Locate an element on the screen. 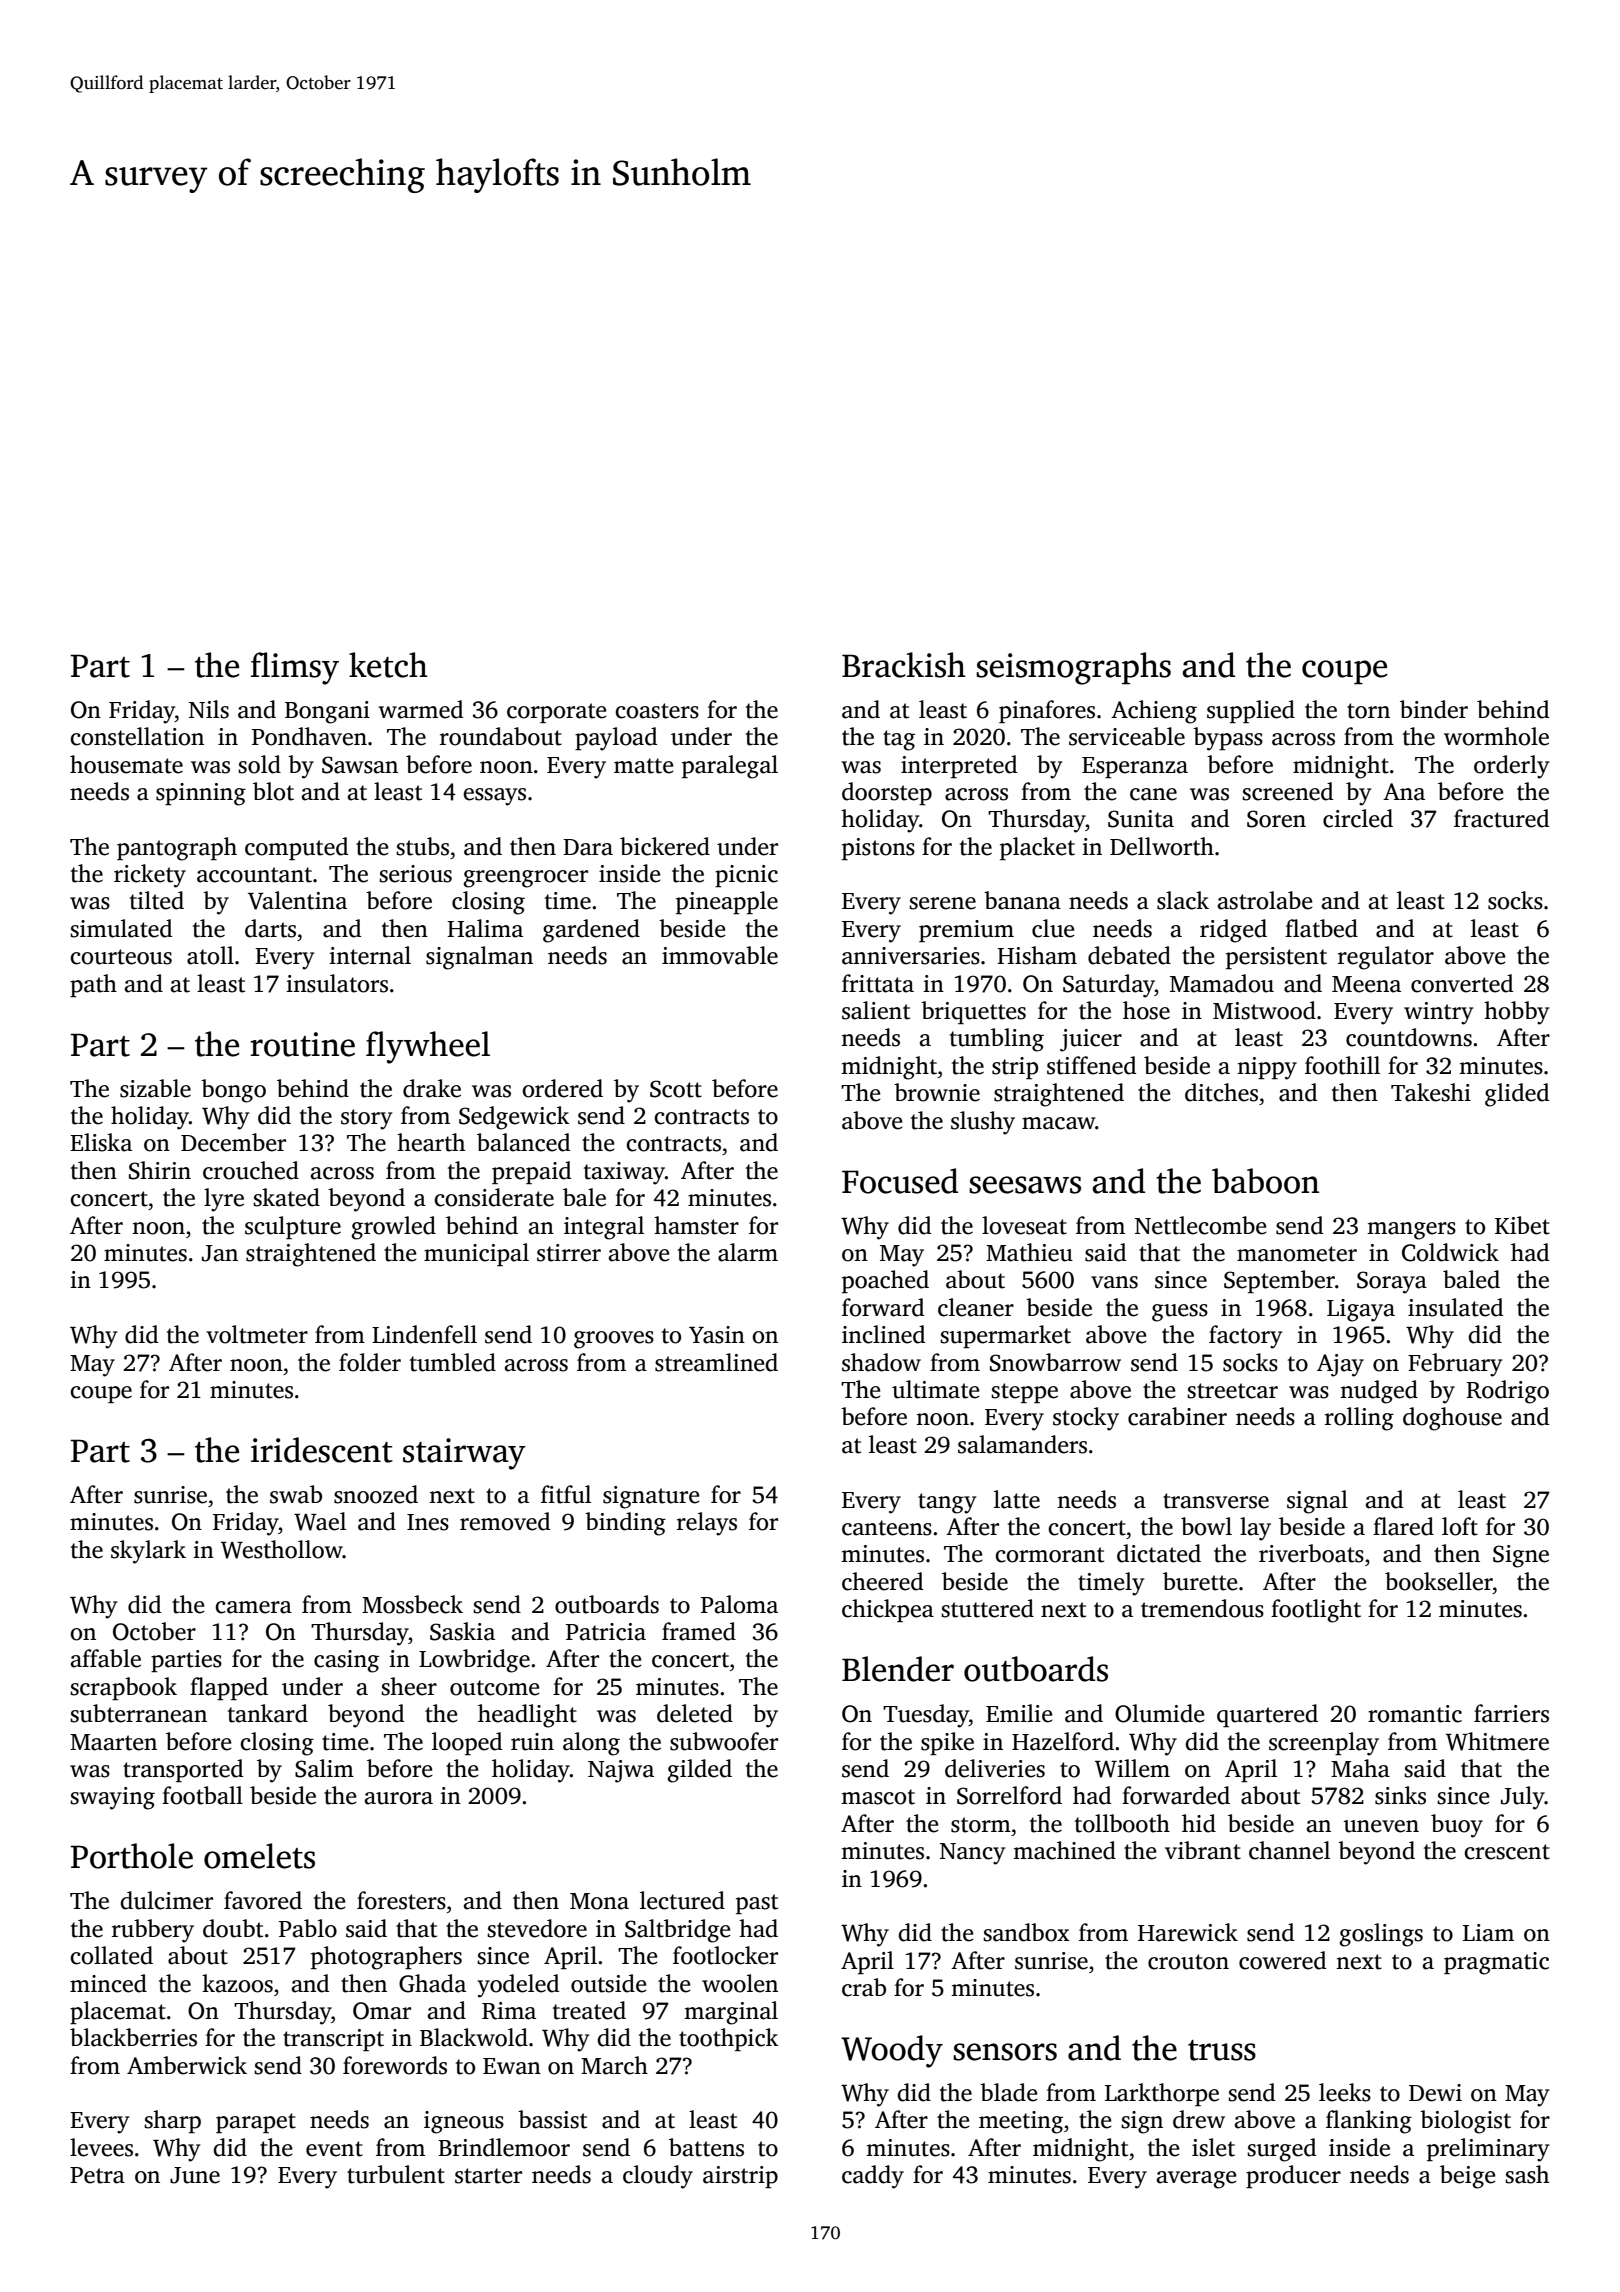  cloudy is located at coordinates (658, 2177).
